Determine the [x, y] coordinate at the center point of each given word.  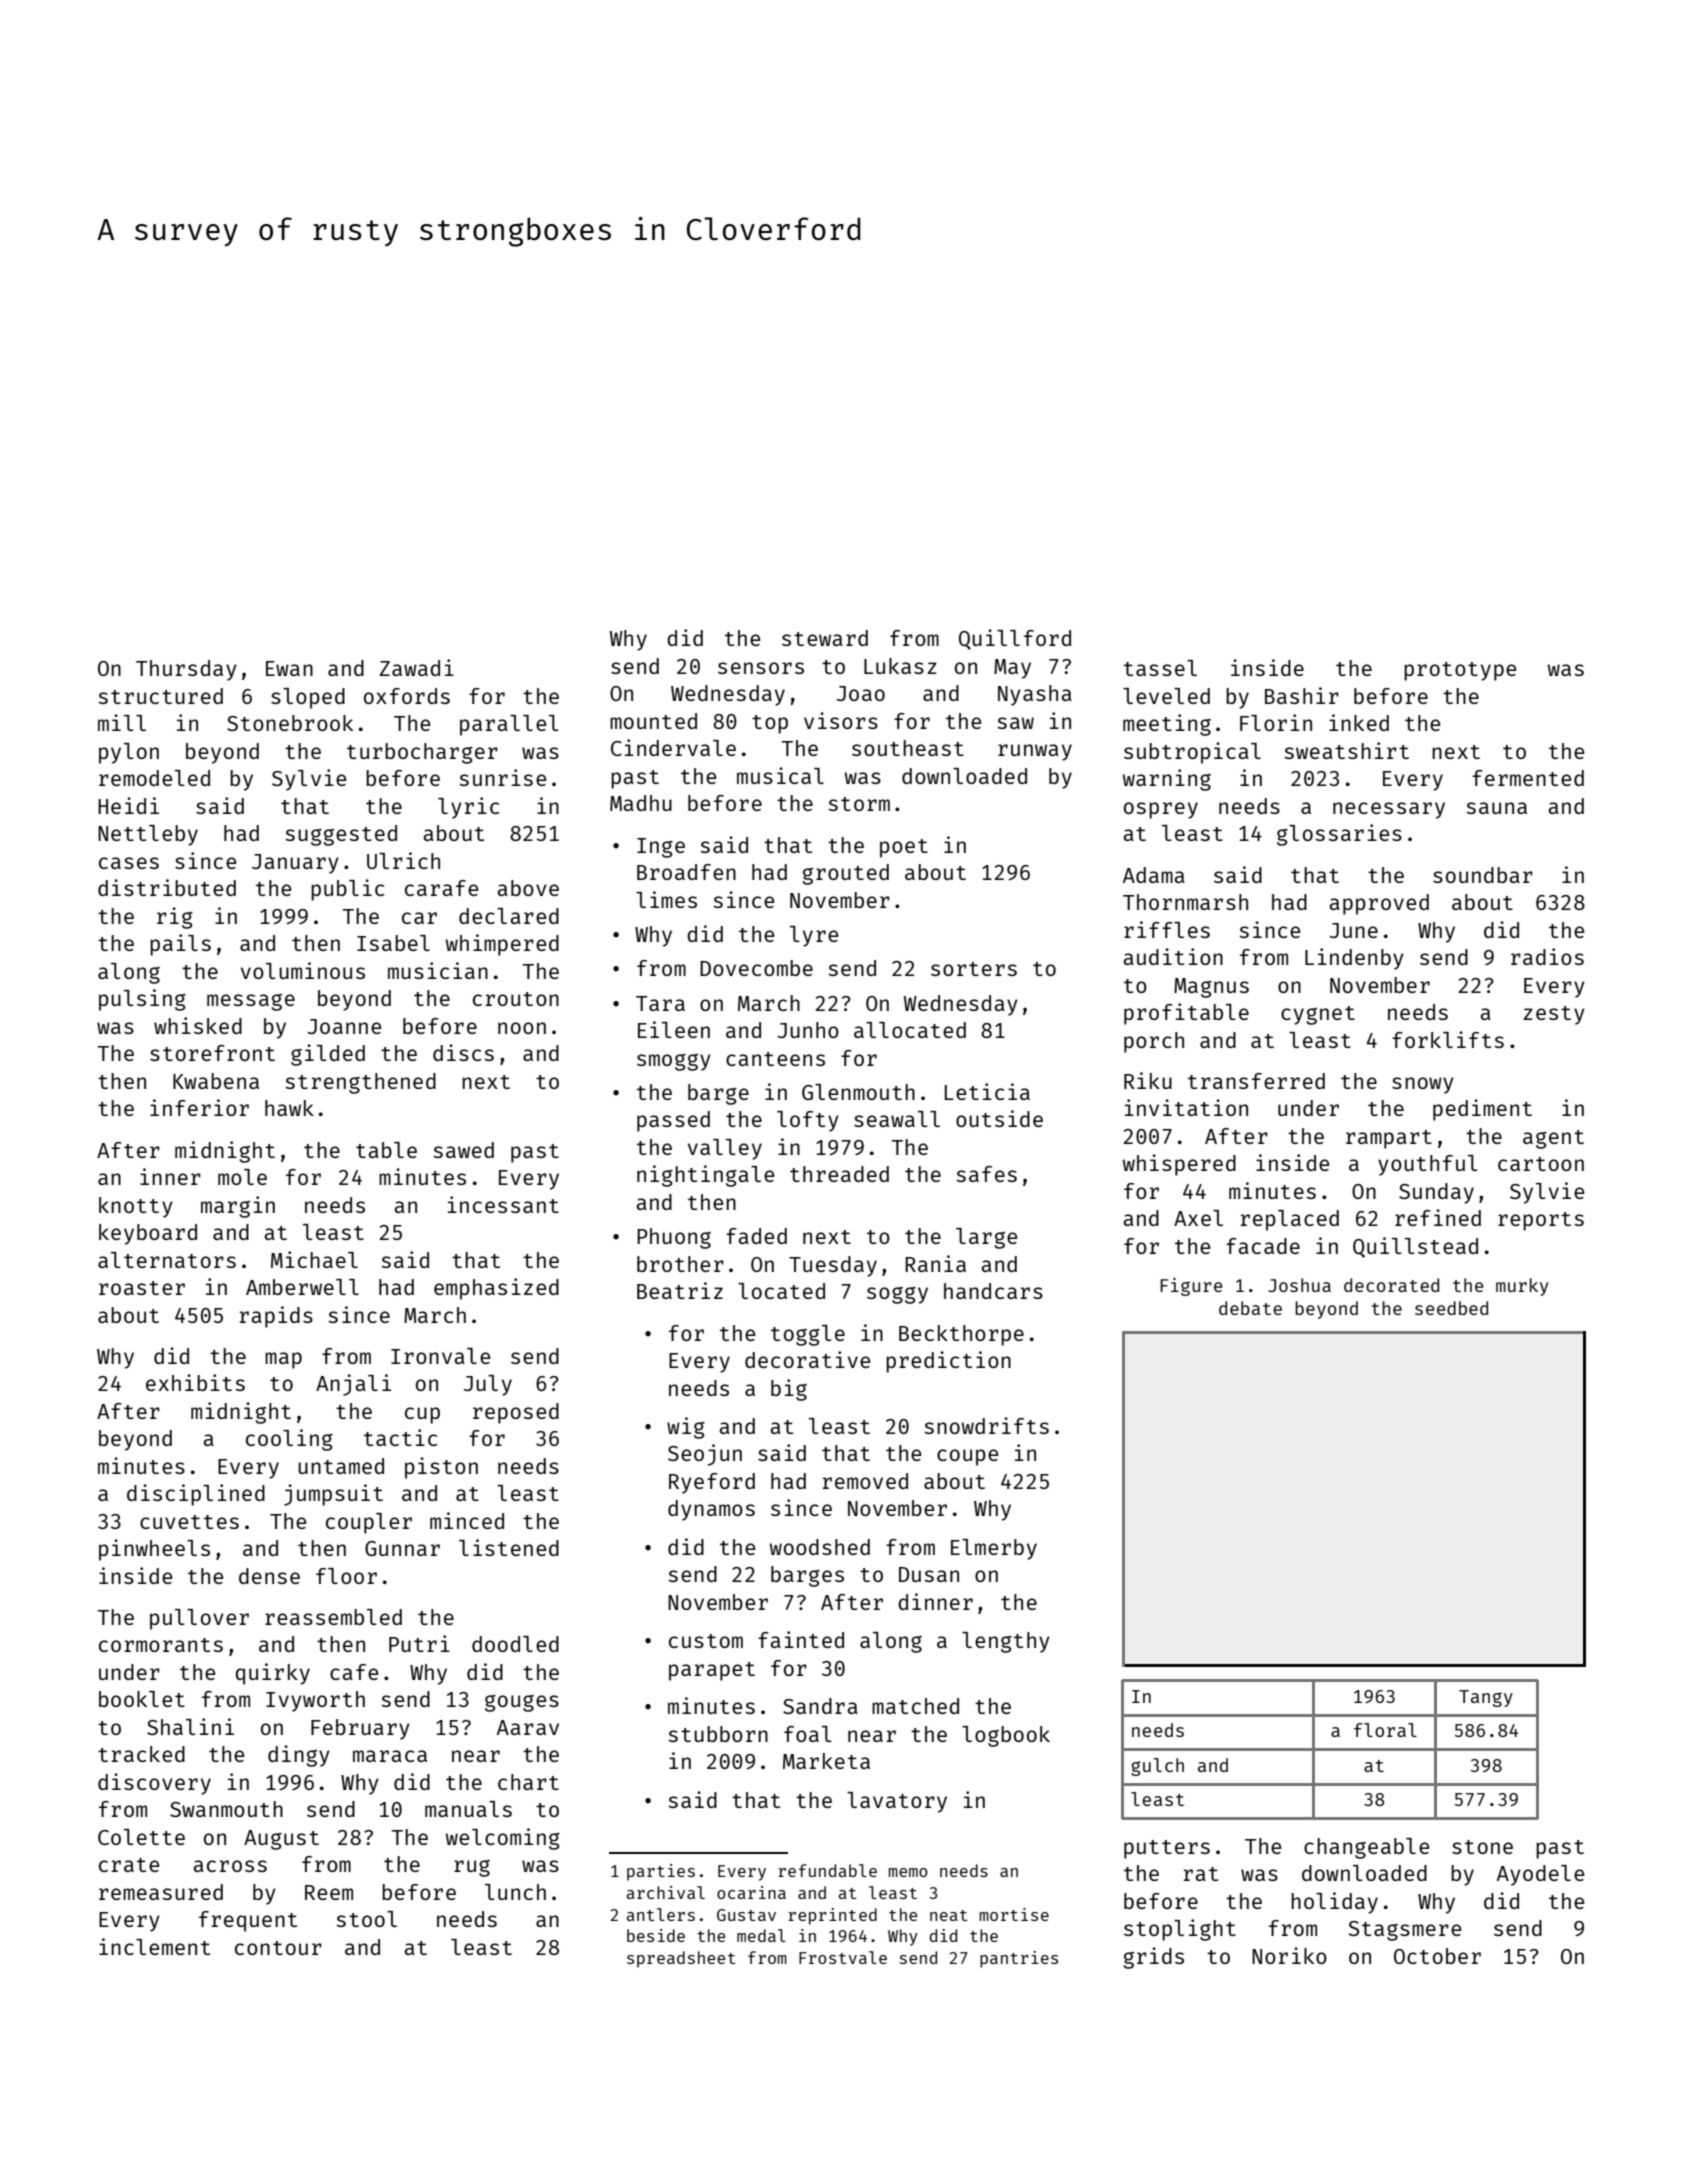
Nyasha [1035, 695]
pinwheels [154, 1550]
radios [1547, 956]
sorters [974, 969]
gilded [328, 1055]
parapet [712, 1671]
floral [1385, 1730]
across [230, 1866]
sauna [1496, 808]
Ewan [289, 668]
